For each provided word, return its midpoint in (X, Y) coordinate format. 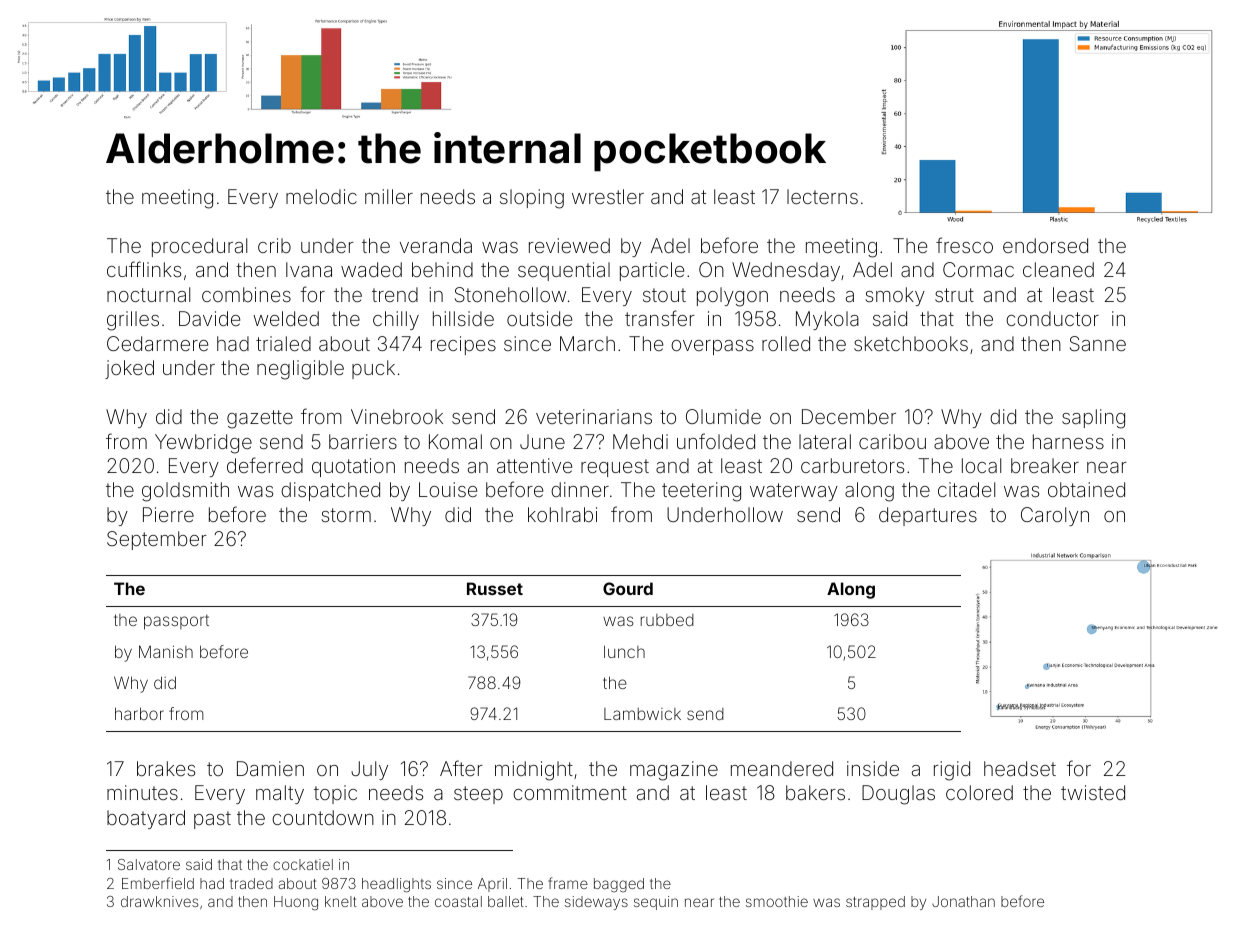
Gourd (628, 588)
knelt (341, 901)
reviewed (569, 245)
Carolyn (1055, 516)
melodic (321, 196)
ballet (506, 901)
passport (176, 622)
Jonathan (963, 901)
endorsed (1045, 245)
